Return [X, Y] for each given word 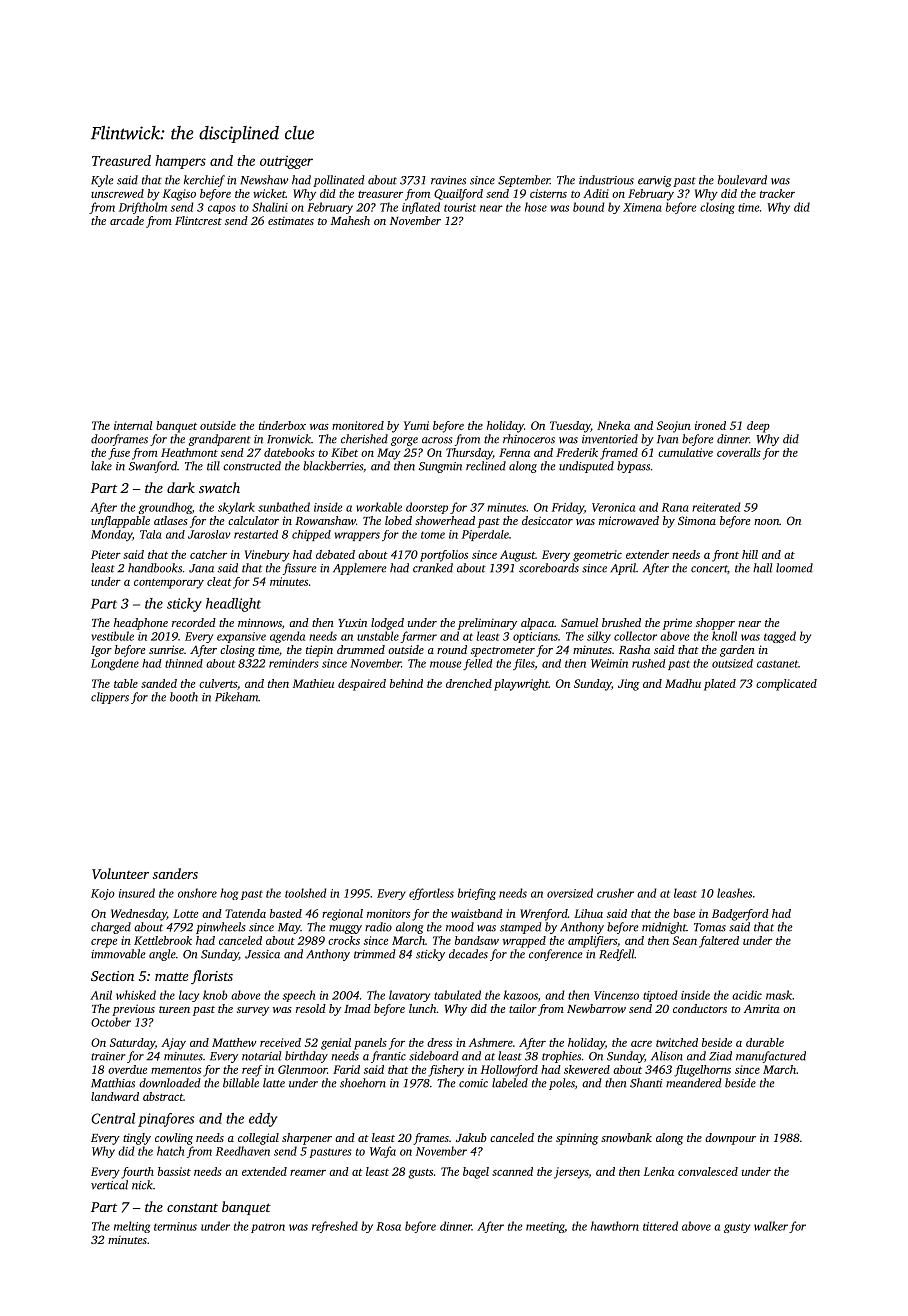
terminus [175, 1226]
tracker [777, 193]
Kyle [102, 181]
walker [771, 1226]
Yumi [416, 425]
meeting [545, 1227]
